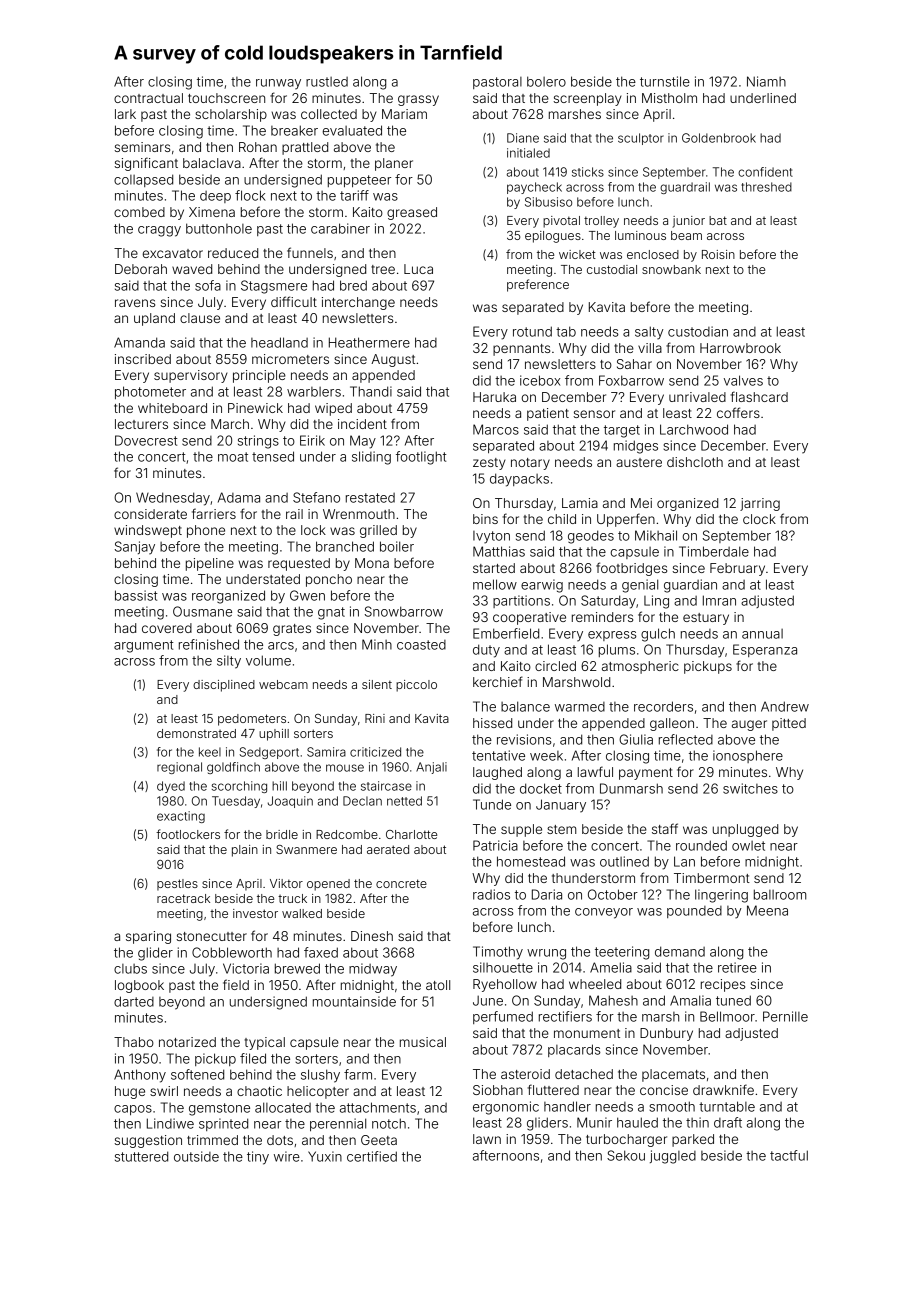 The height and width of the screenshot is (1308, 924). Describe the element at coordinates (561, 829) in the screenshot. I see `stem` at that location.
